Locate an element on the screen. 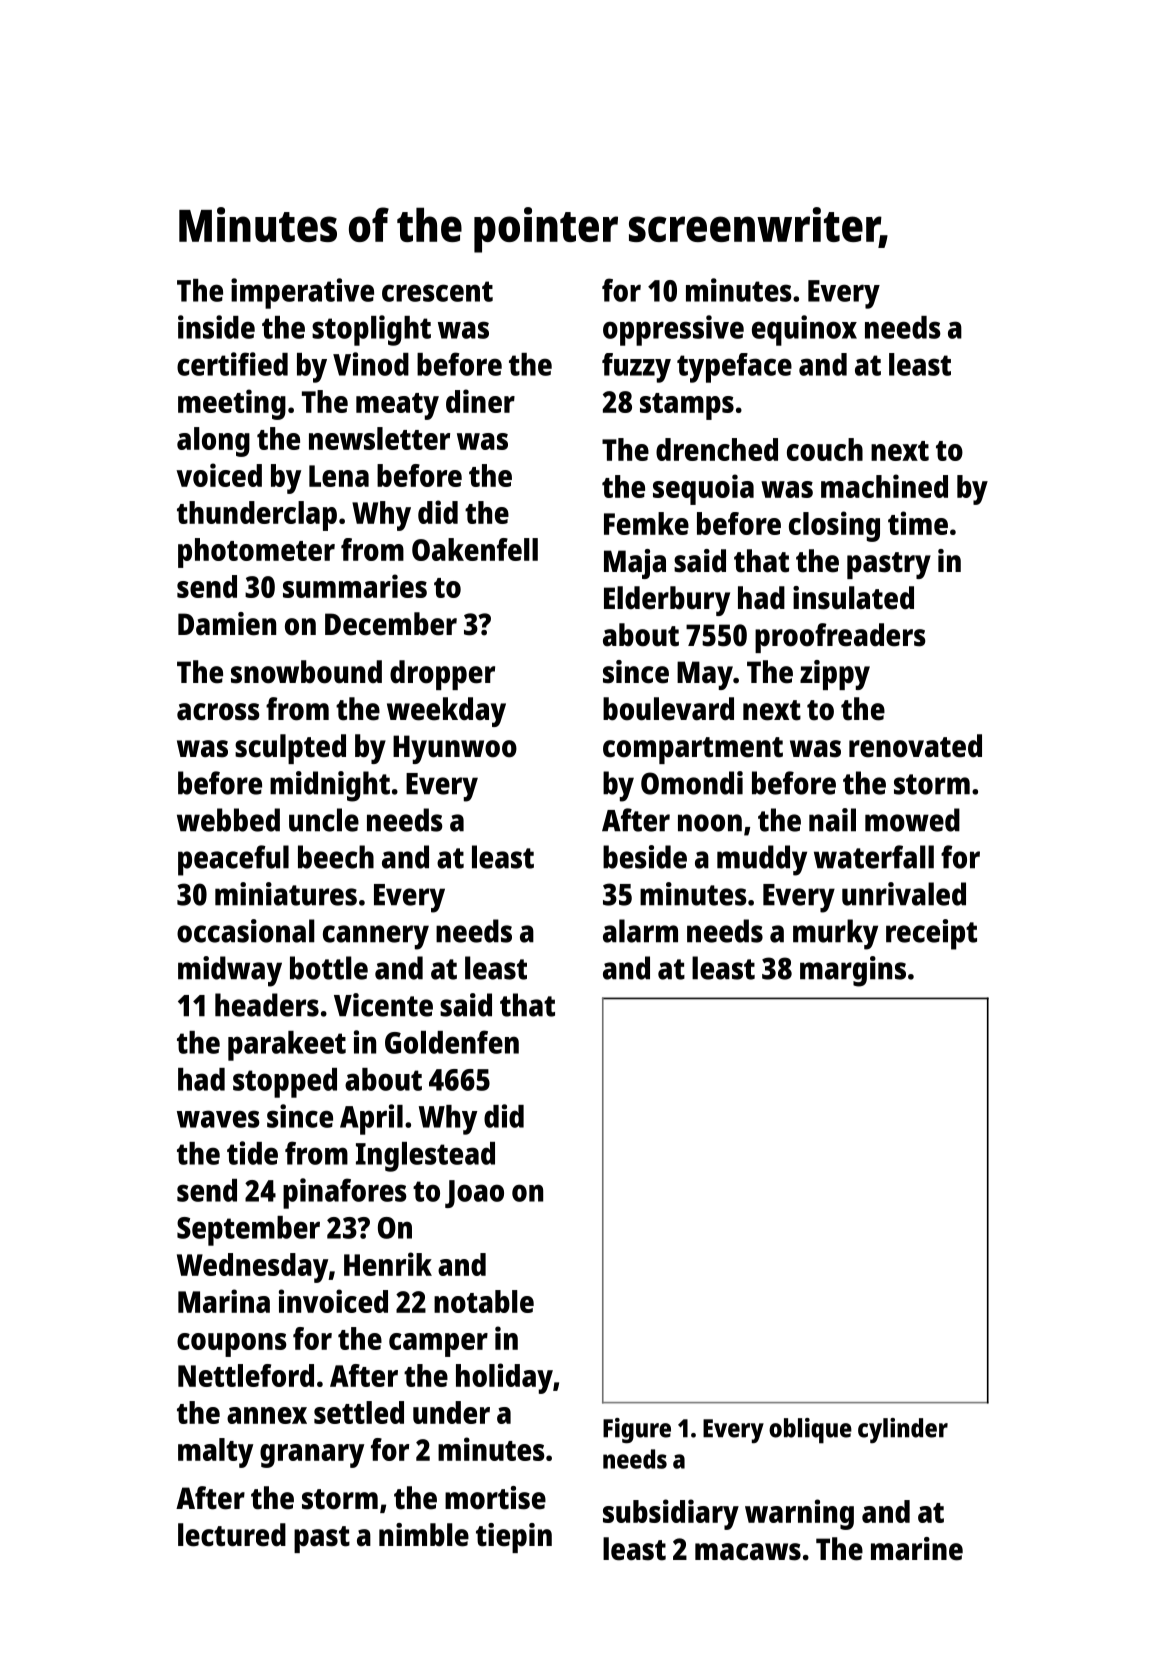  oblique is located at coordinates (810, 1431).
